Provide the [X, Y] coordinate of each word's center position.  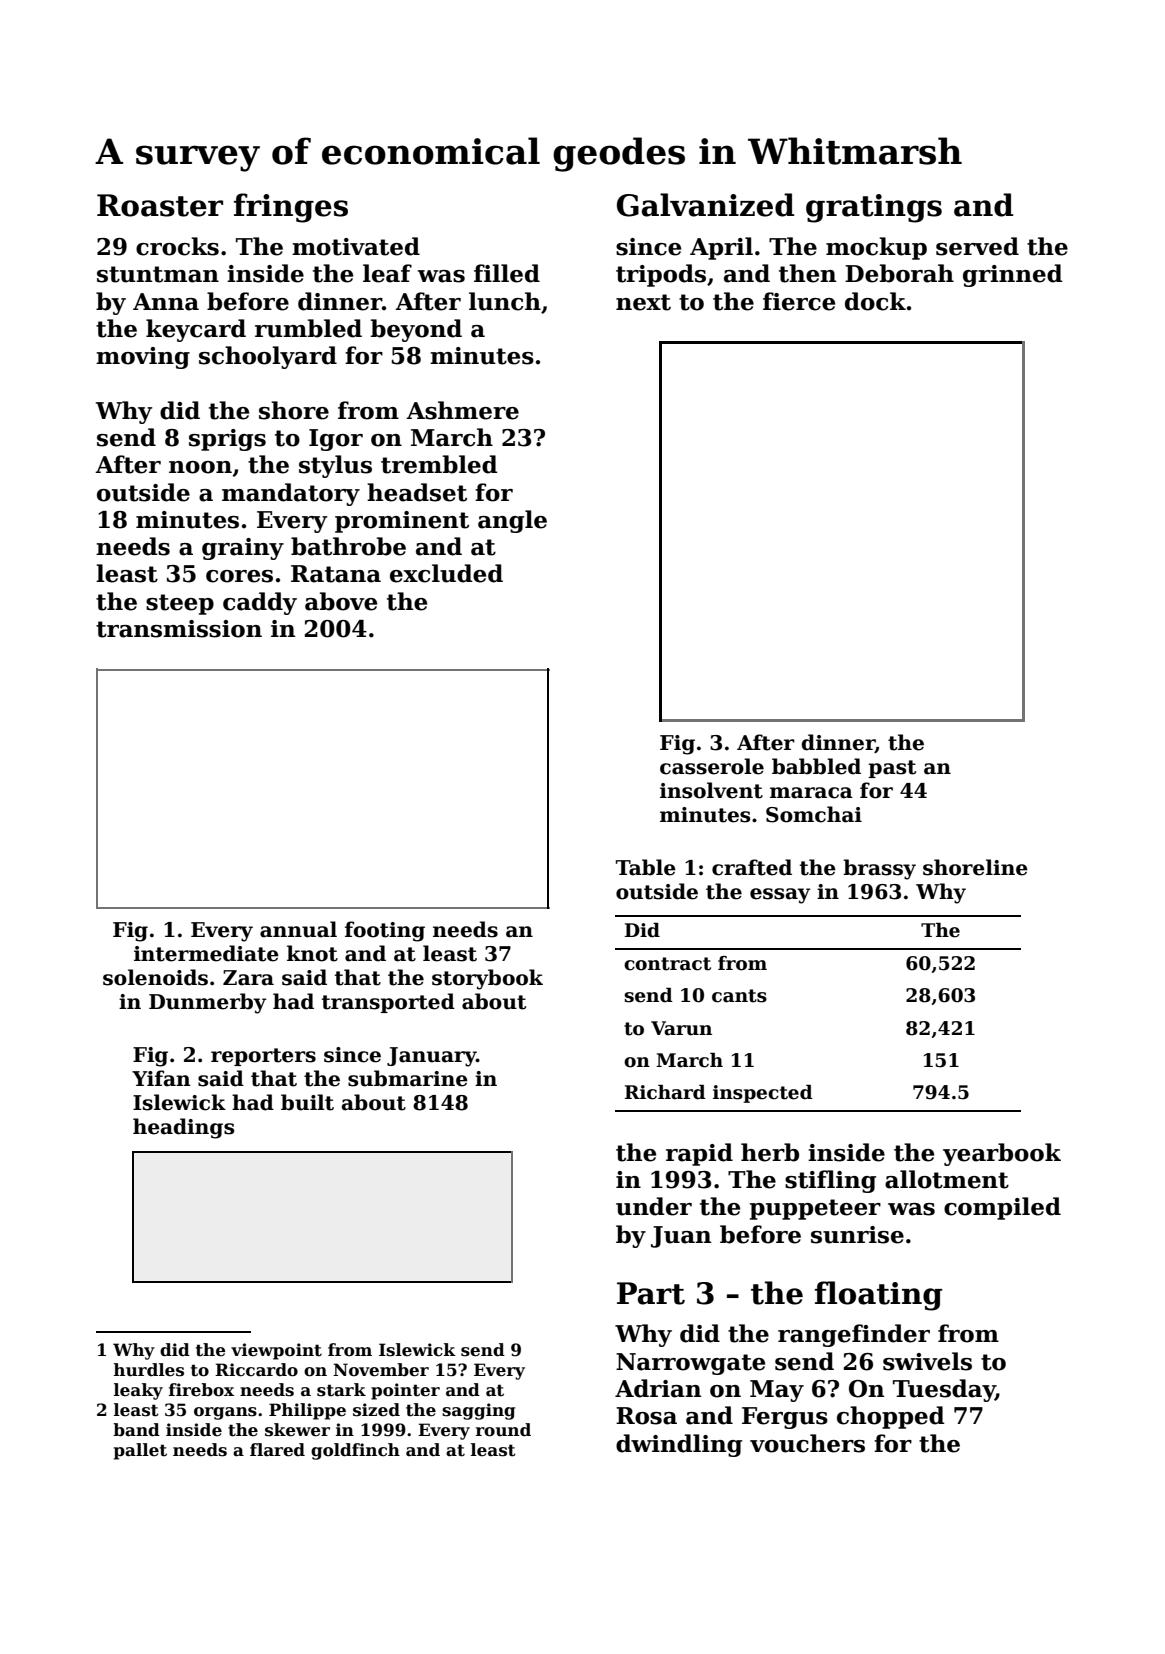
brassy [879, 869]
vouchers [807, 1443]
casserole [712, 766]
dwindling [679, 1445]
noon [200, 467]
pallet [140, 1451]
